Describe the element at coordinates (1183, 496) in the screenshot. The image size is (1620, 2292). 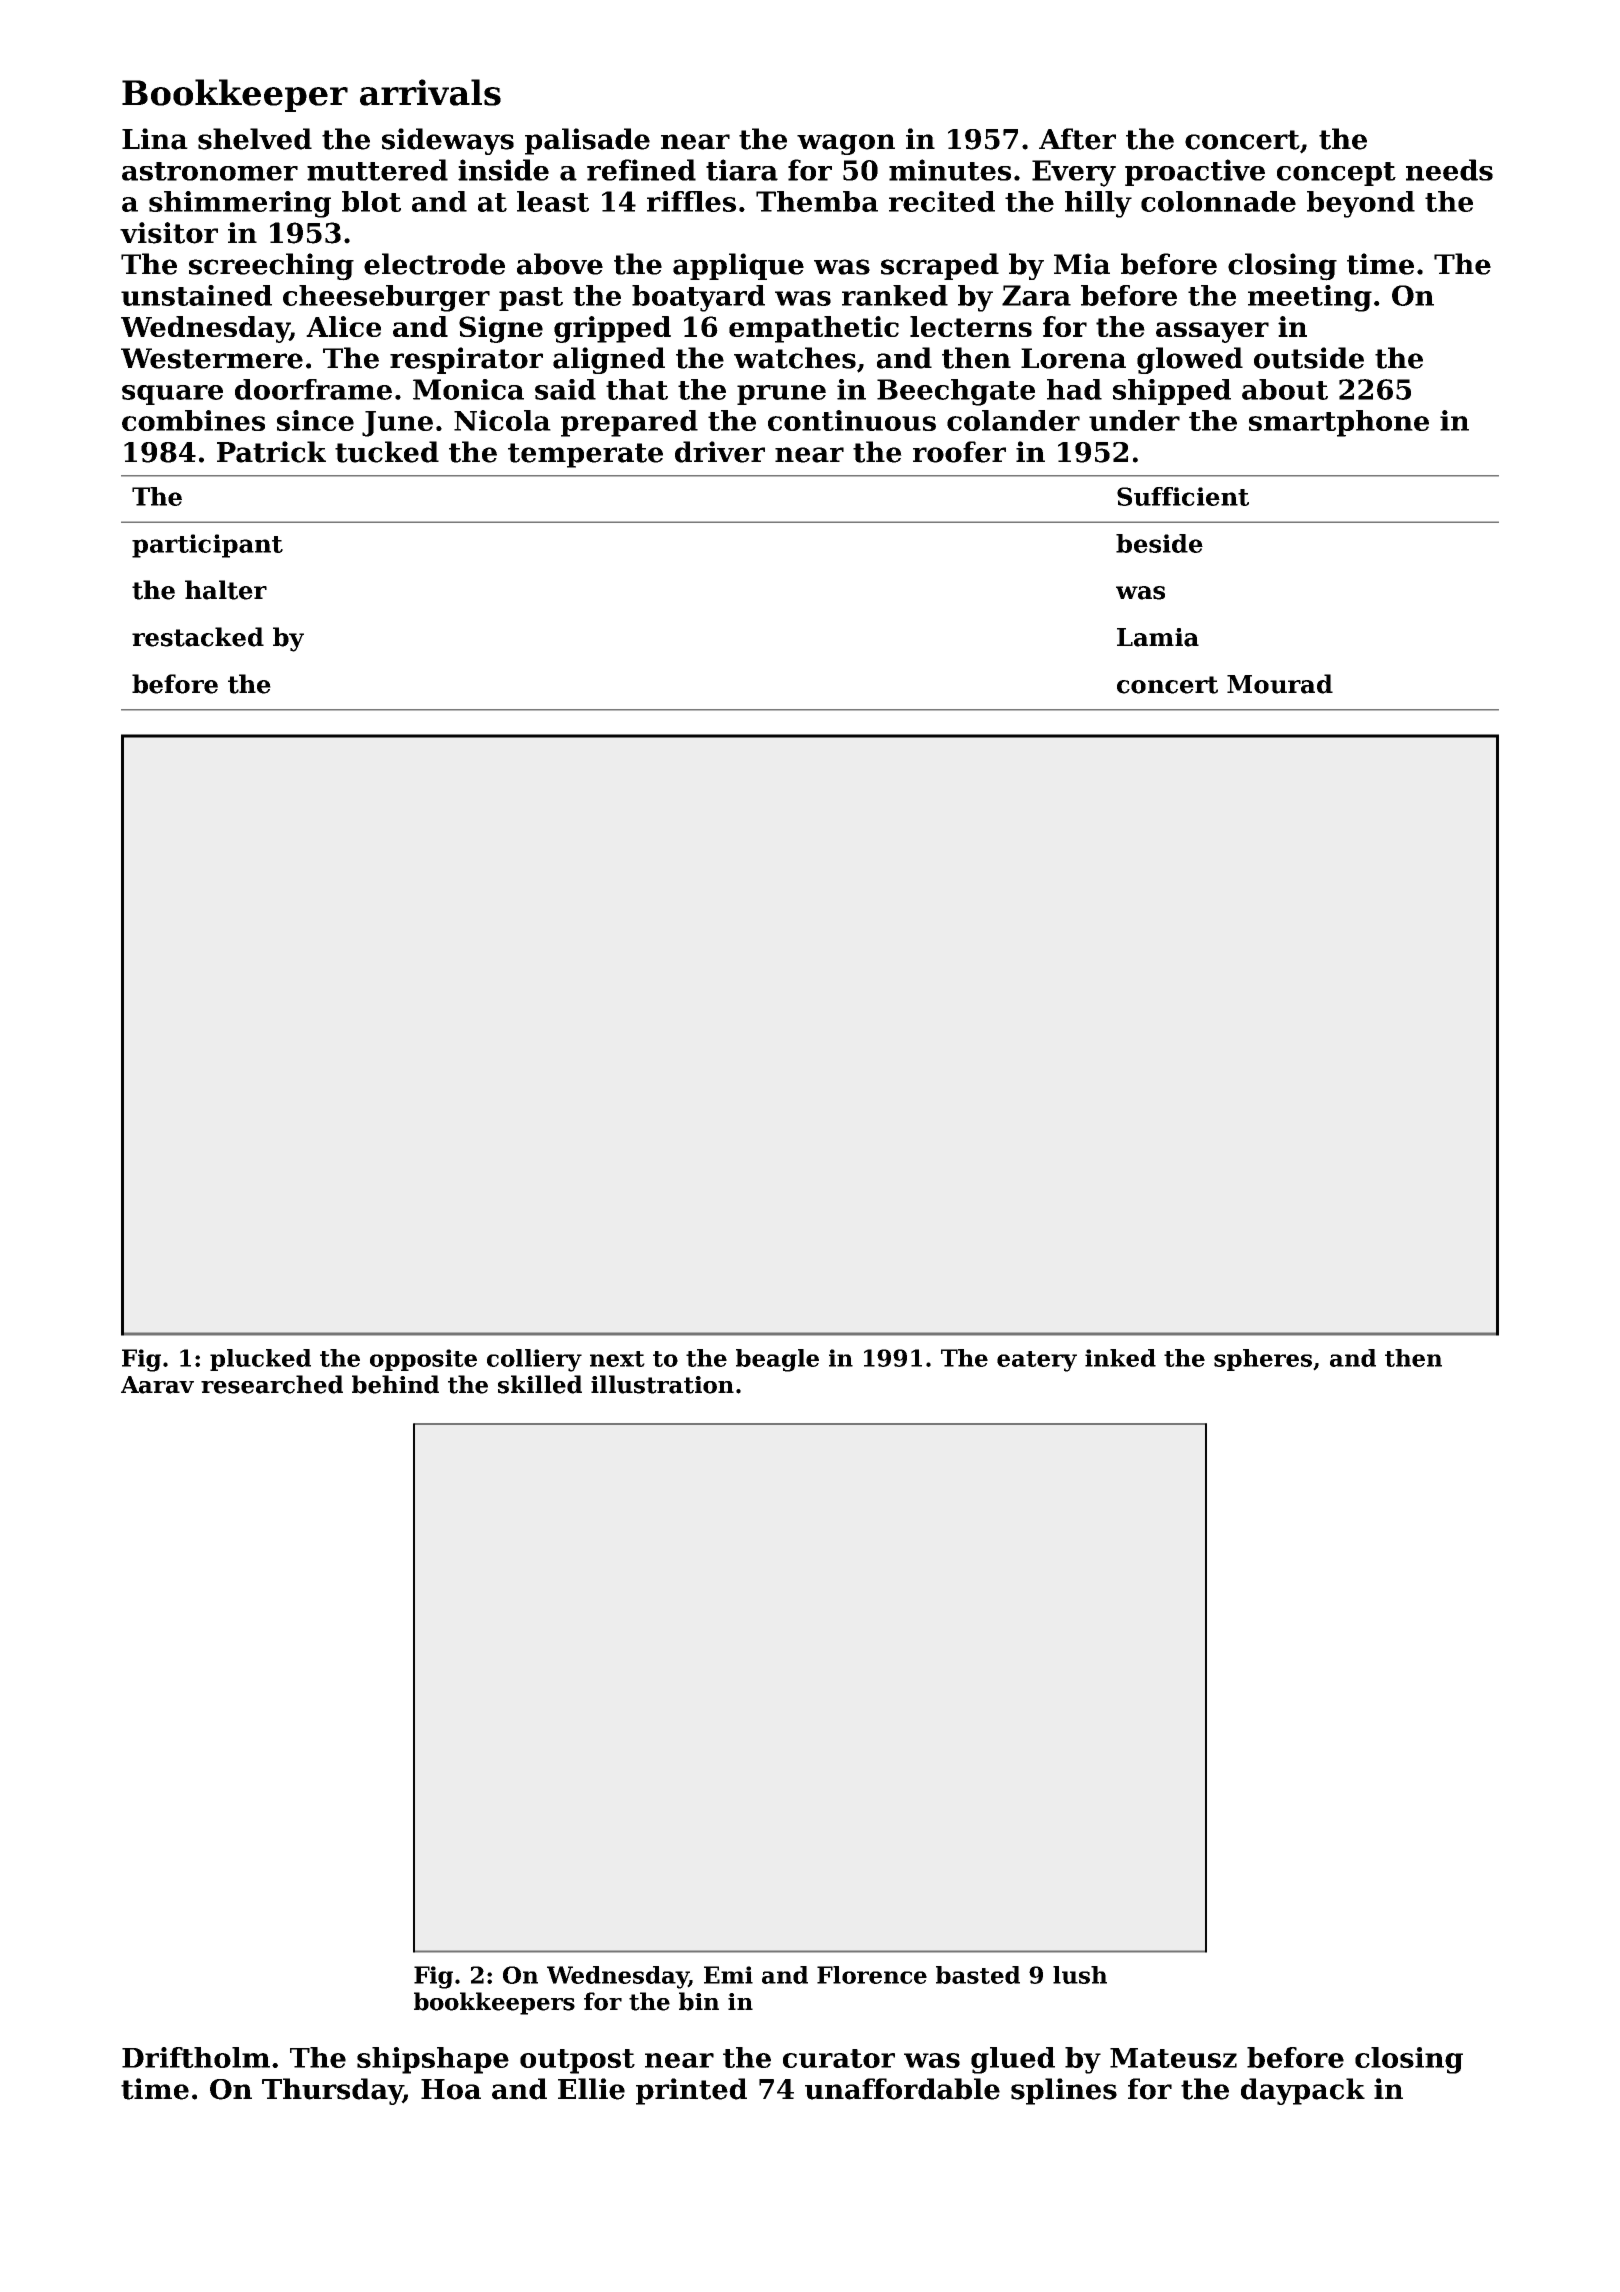
I see `Sufficient` at that location.
